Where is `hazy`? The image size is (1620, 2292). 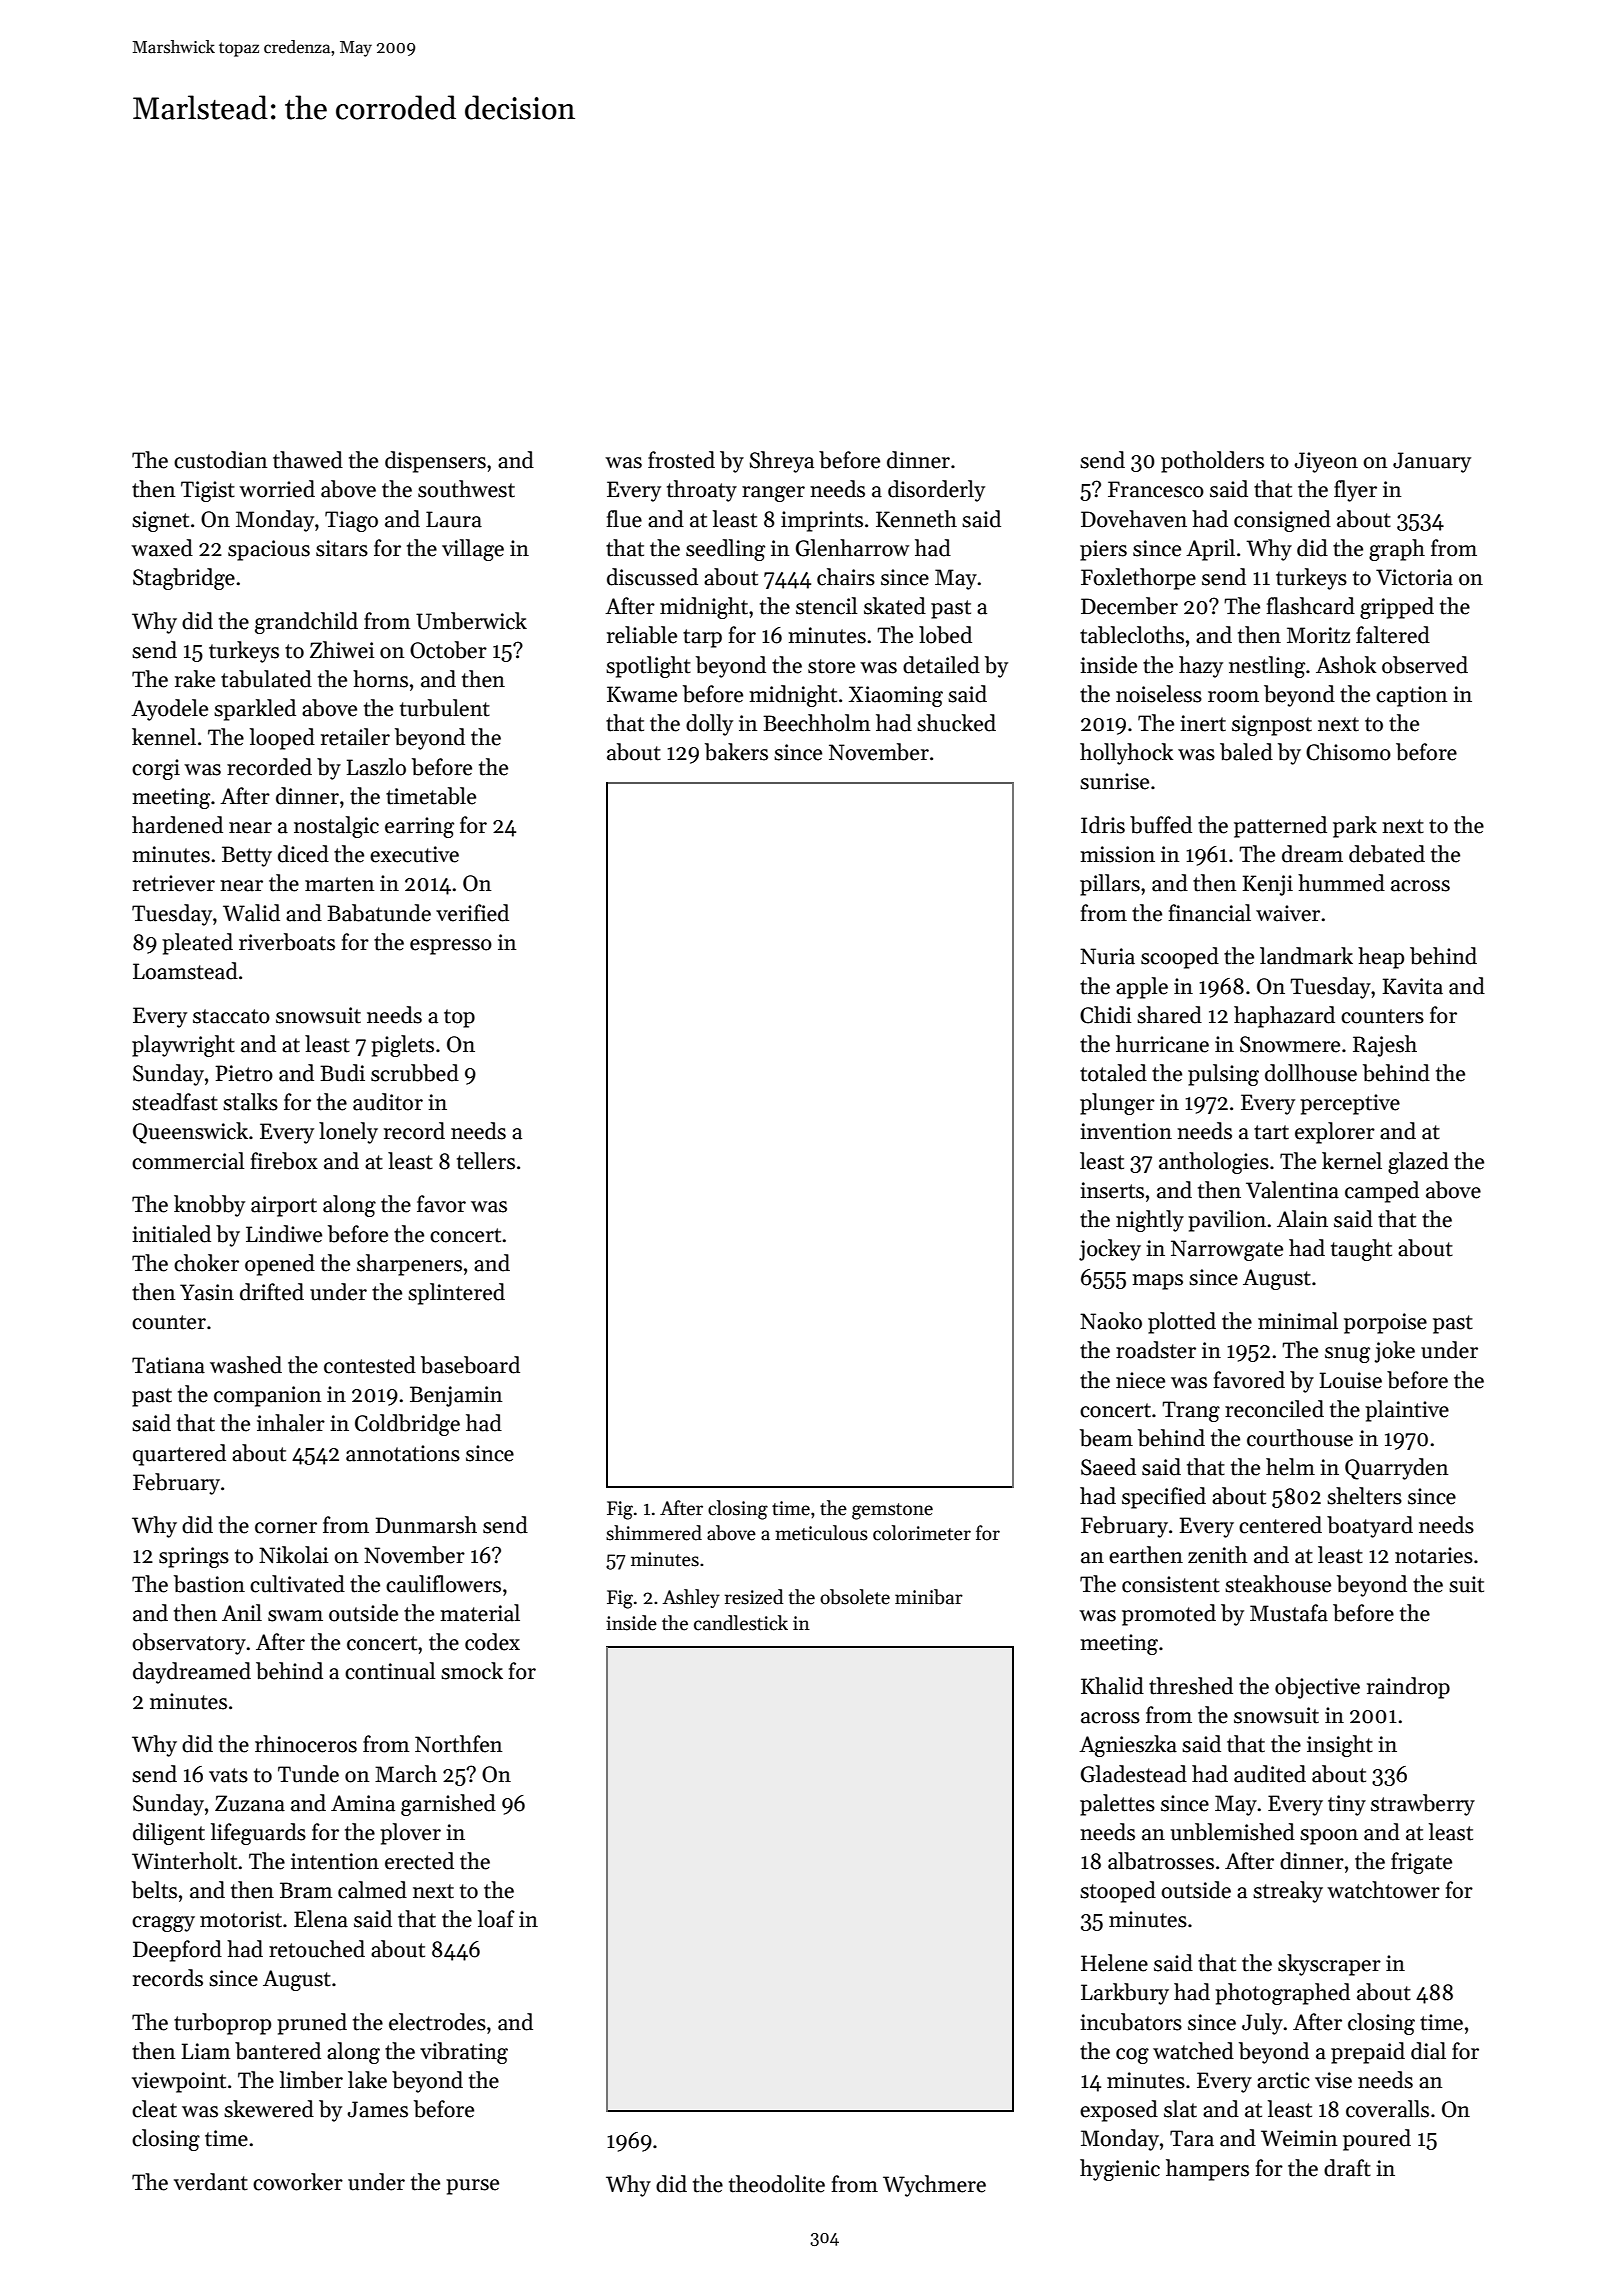 hazy is located at coordinates (1201, 667).
